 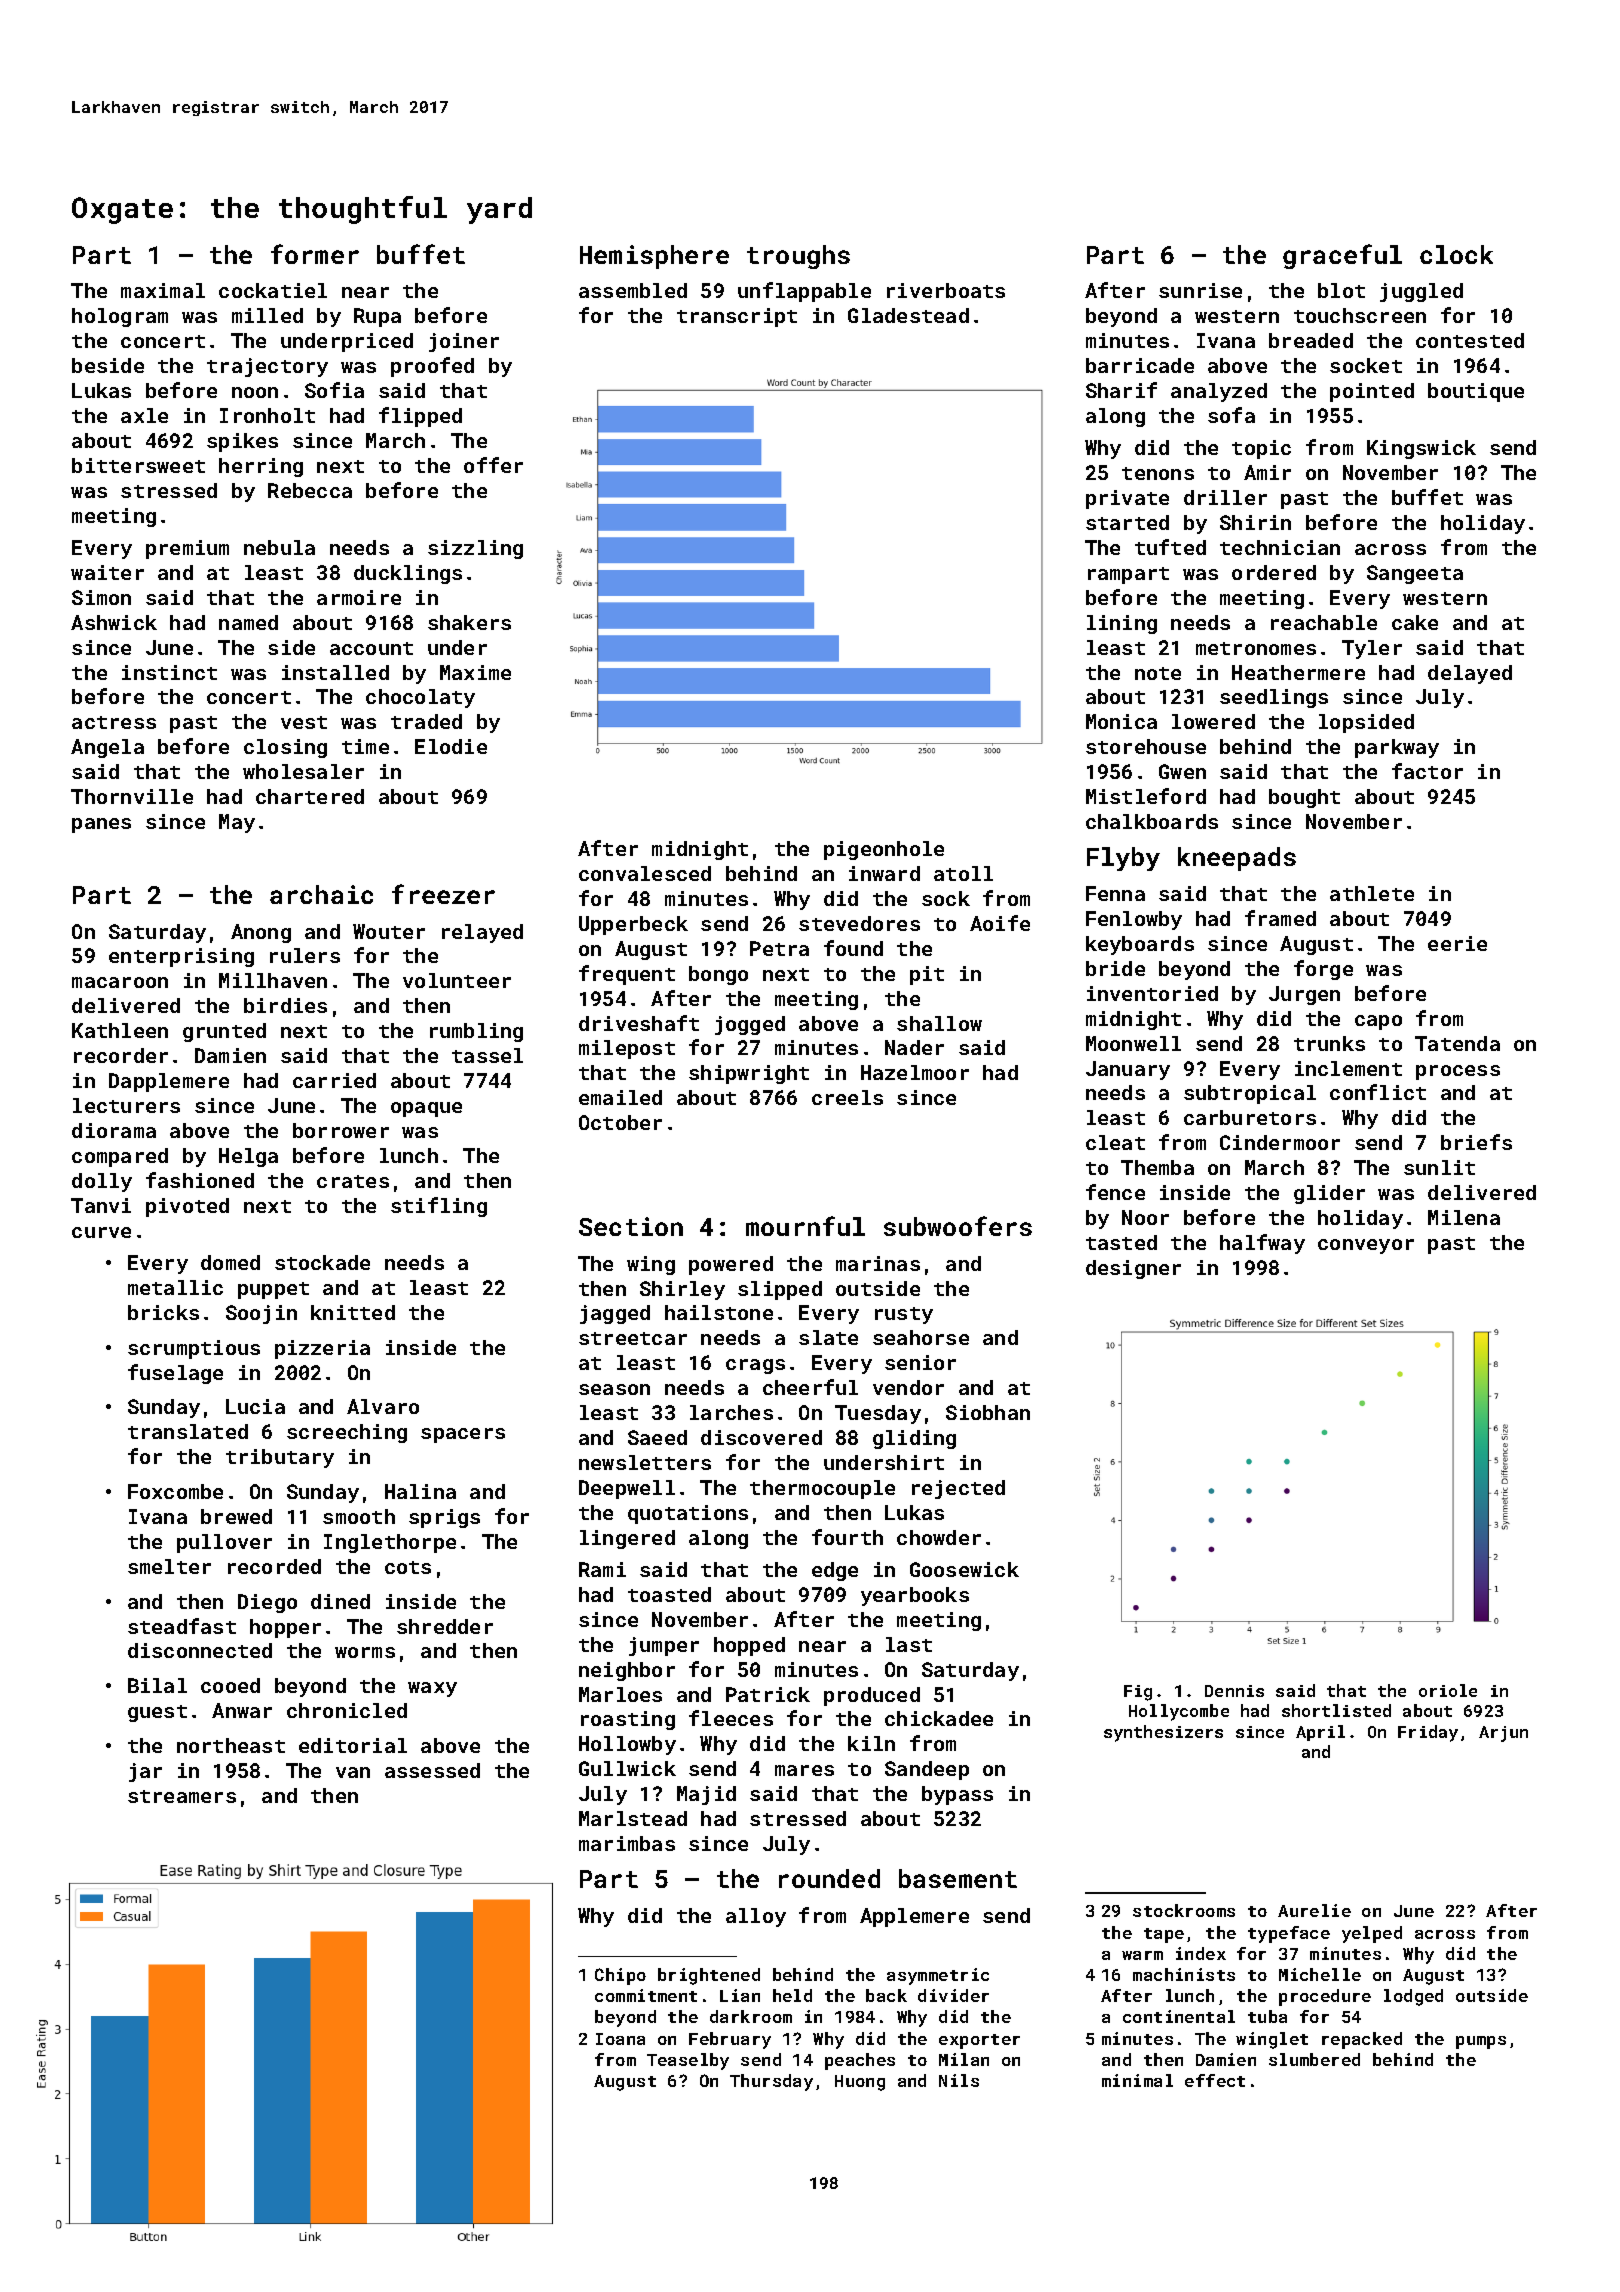 I want to click on crags, so click(x=755, y=1366).
